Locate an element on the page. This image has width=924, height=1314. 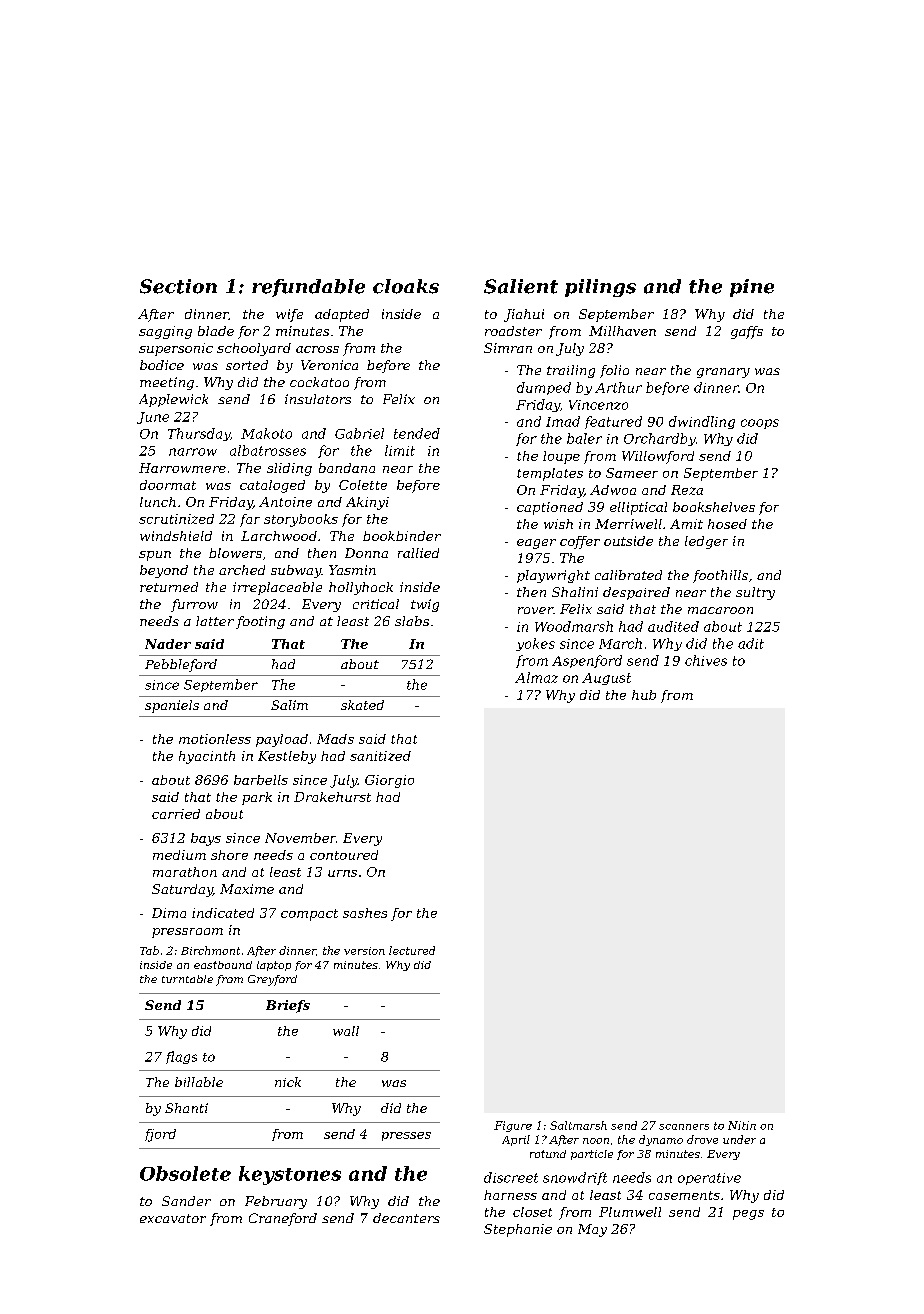
Giorgio is located at coordinates (389, 781).
